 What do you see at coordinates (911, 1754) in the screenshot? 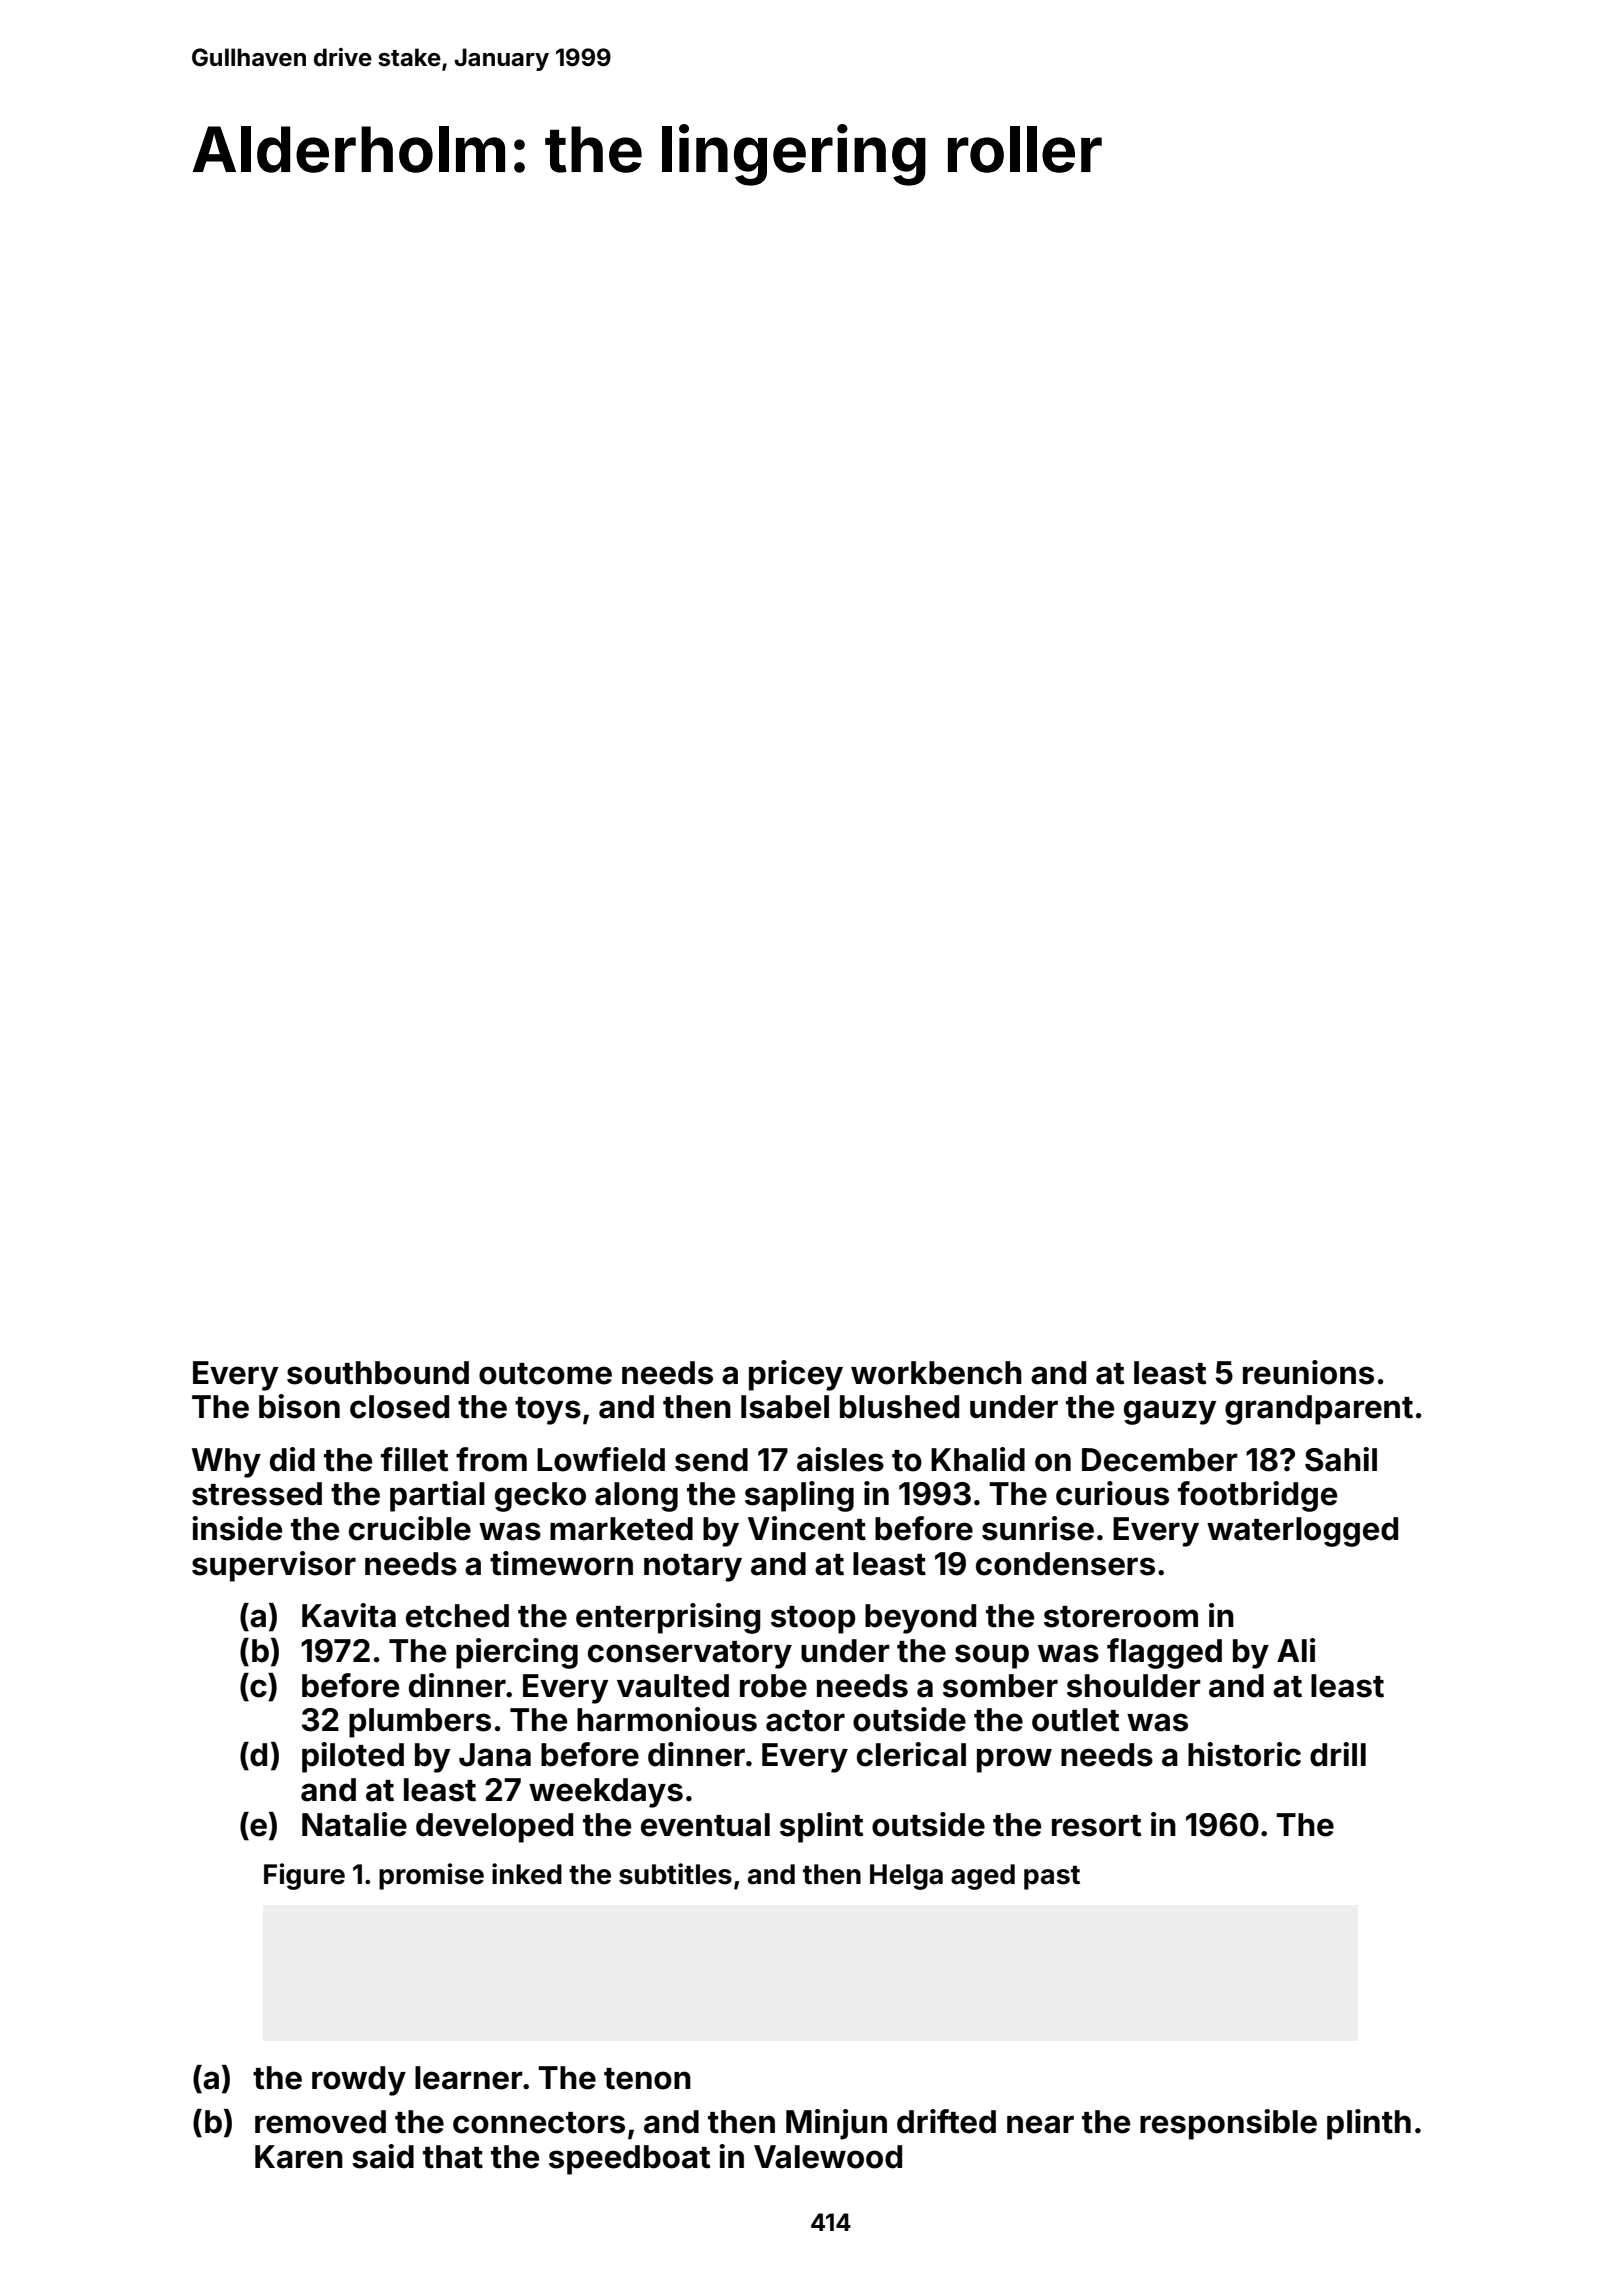
I see `clerical` at bounding box center [911, 1754].
